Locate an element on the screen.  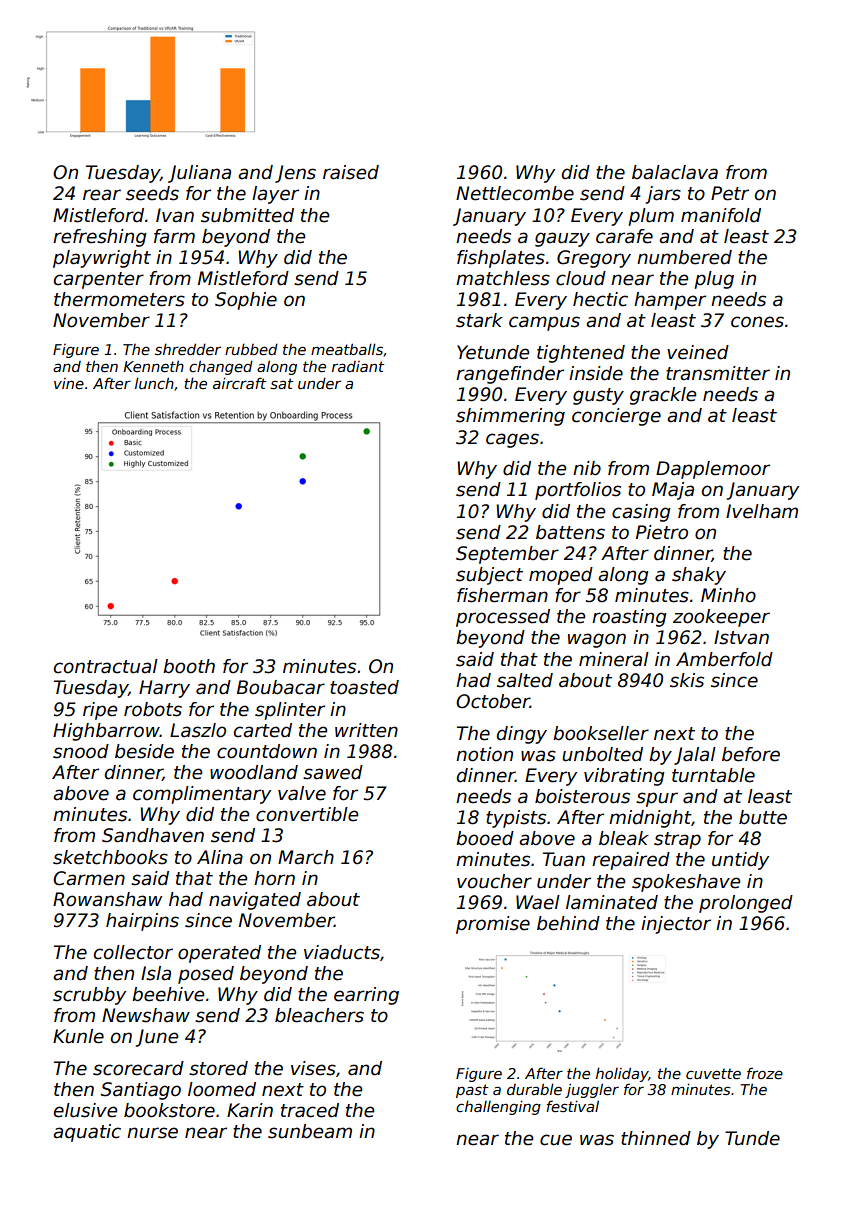
earring is located at coordinates (366, 996).
